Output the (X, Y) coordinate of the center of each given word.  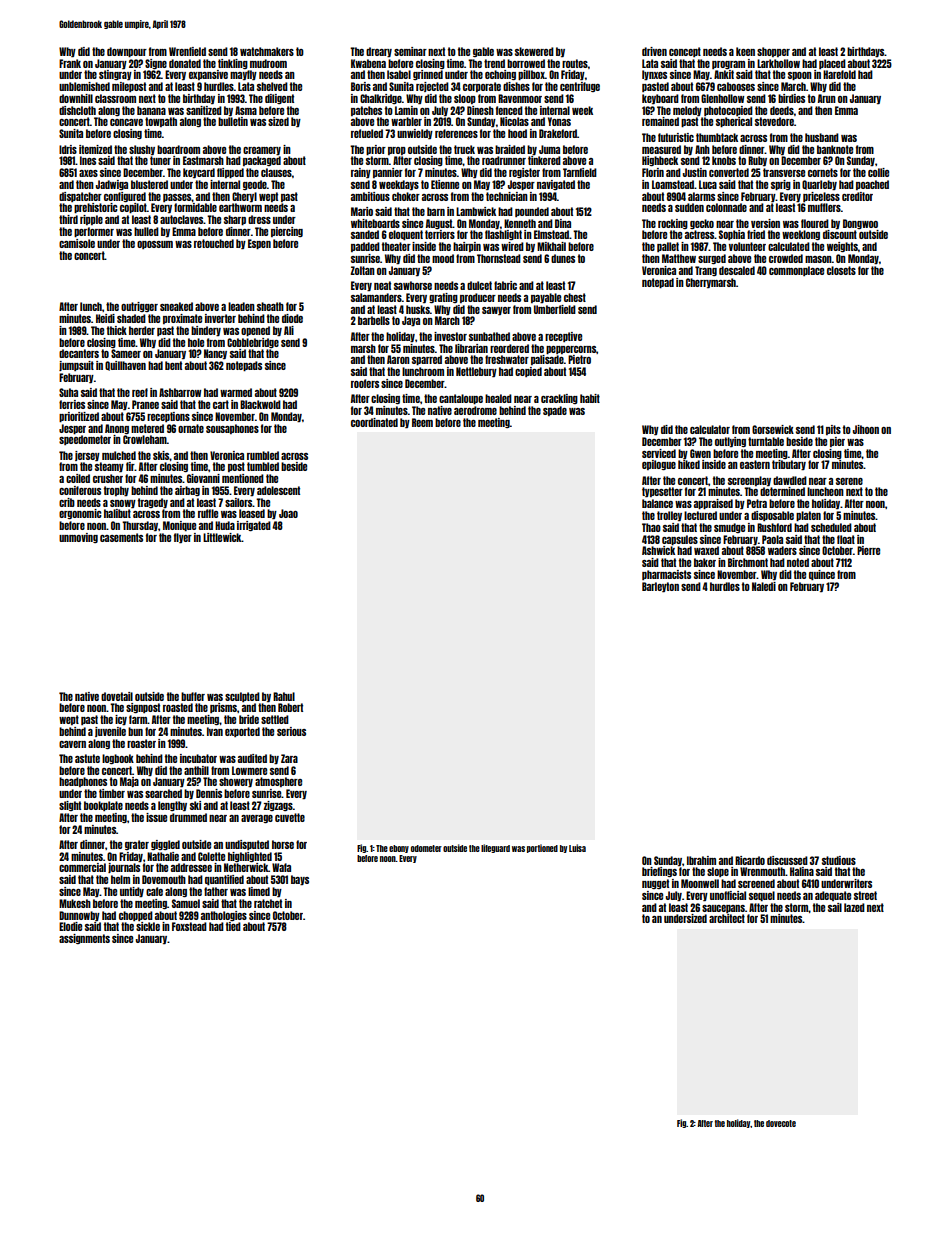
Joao (288, 513)
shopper (773, 52)
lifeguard (495, 848)
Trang (706, 271)
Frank (70, 63)
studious (839, 860)
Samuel (186, 903)
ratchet (268, 903)
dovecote (781, 1123)
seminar (410, 51)
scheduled (831, 527)
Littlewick (222, 537)
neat (382, 285)
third (68, 219)
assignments (84, 939)
